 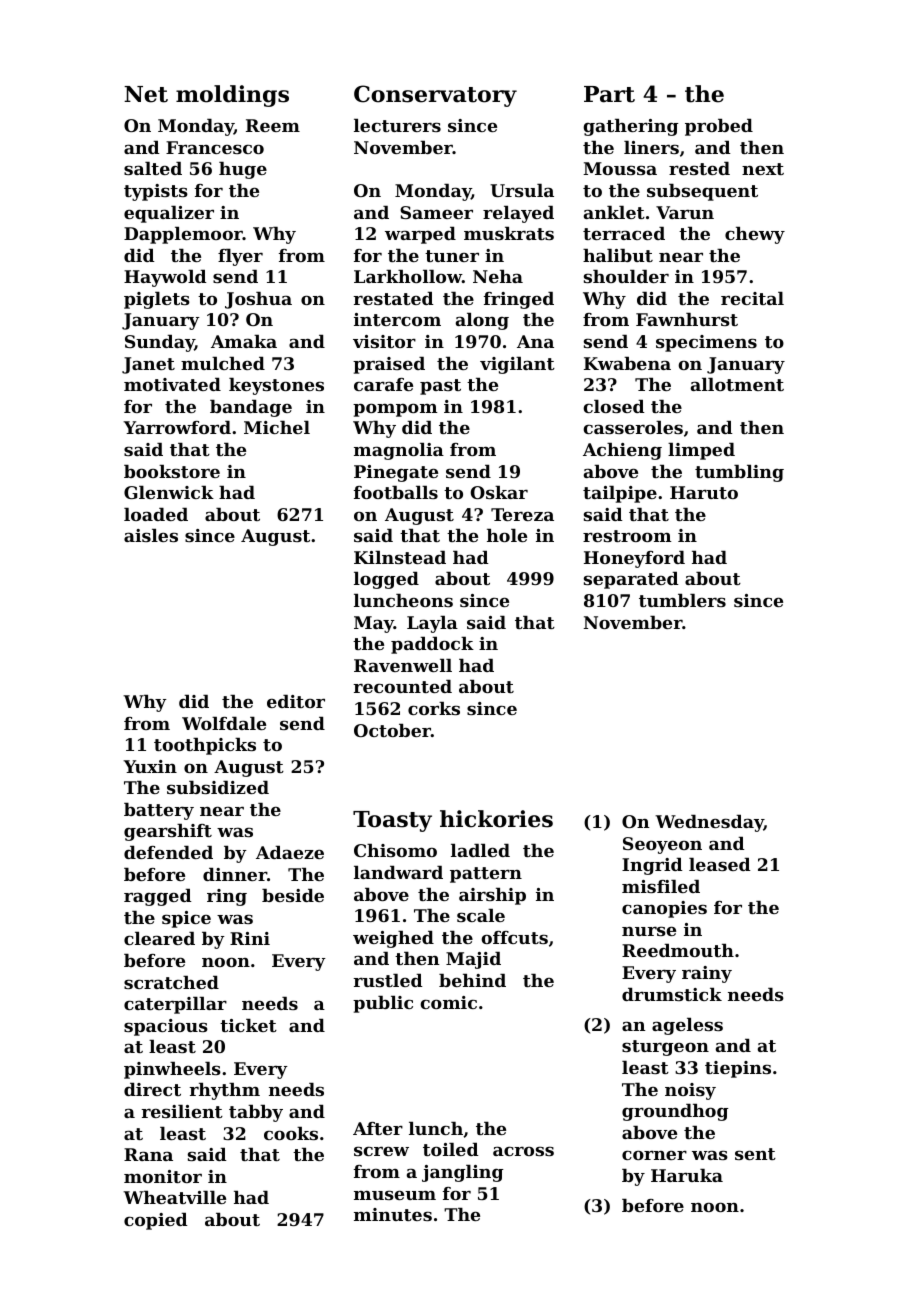 What do you see at coordinates (153, 168) in the image?
I see `salted` at bounding box center [153, 168].
